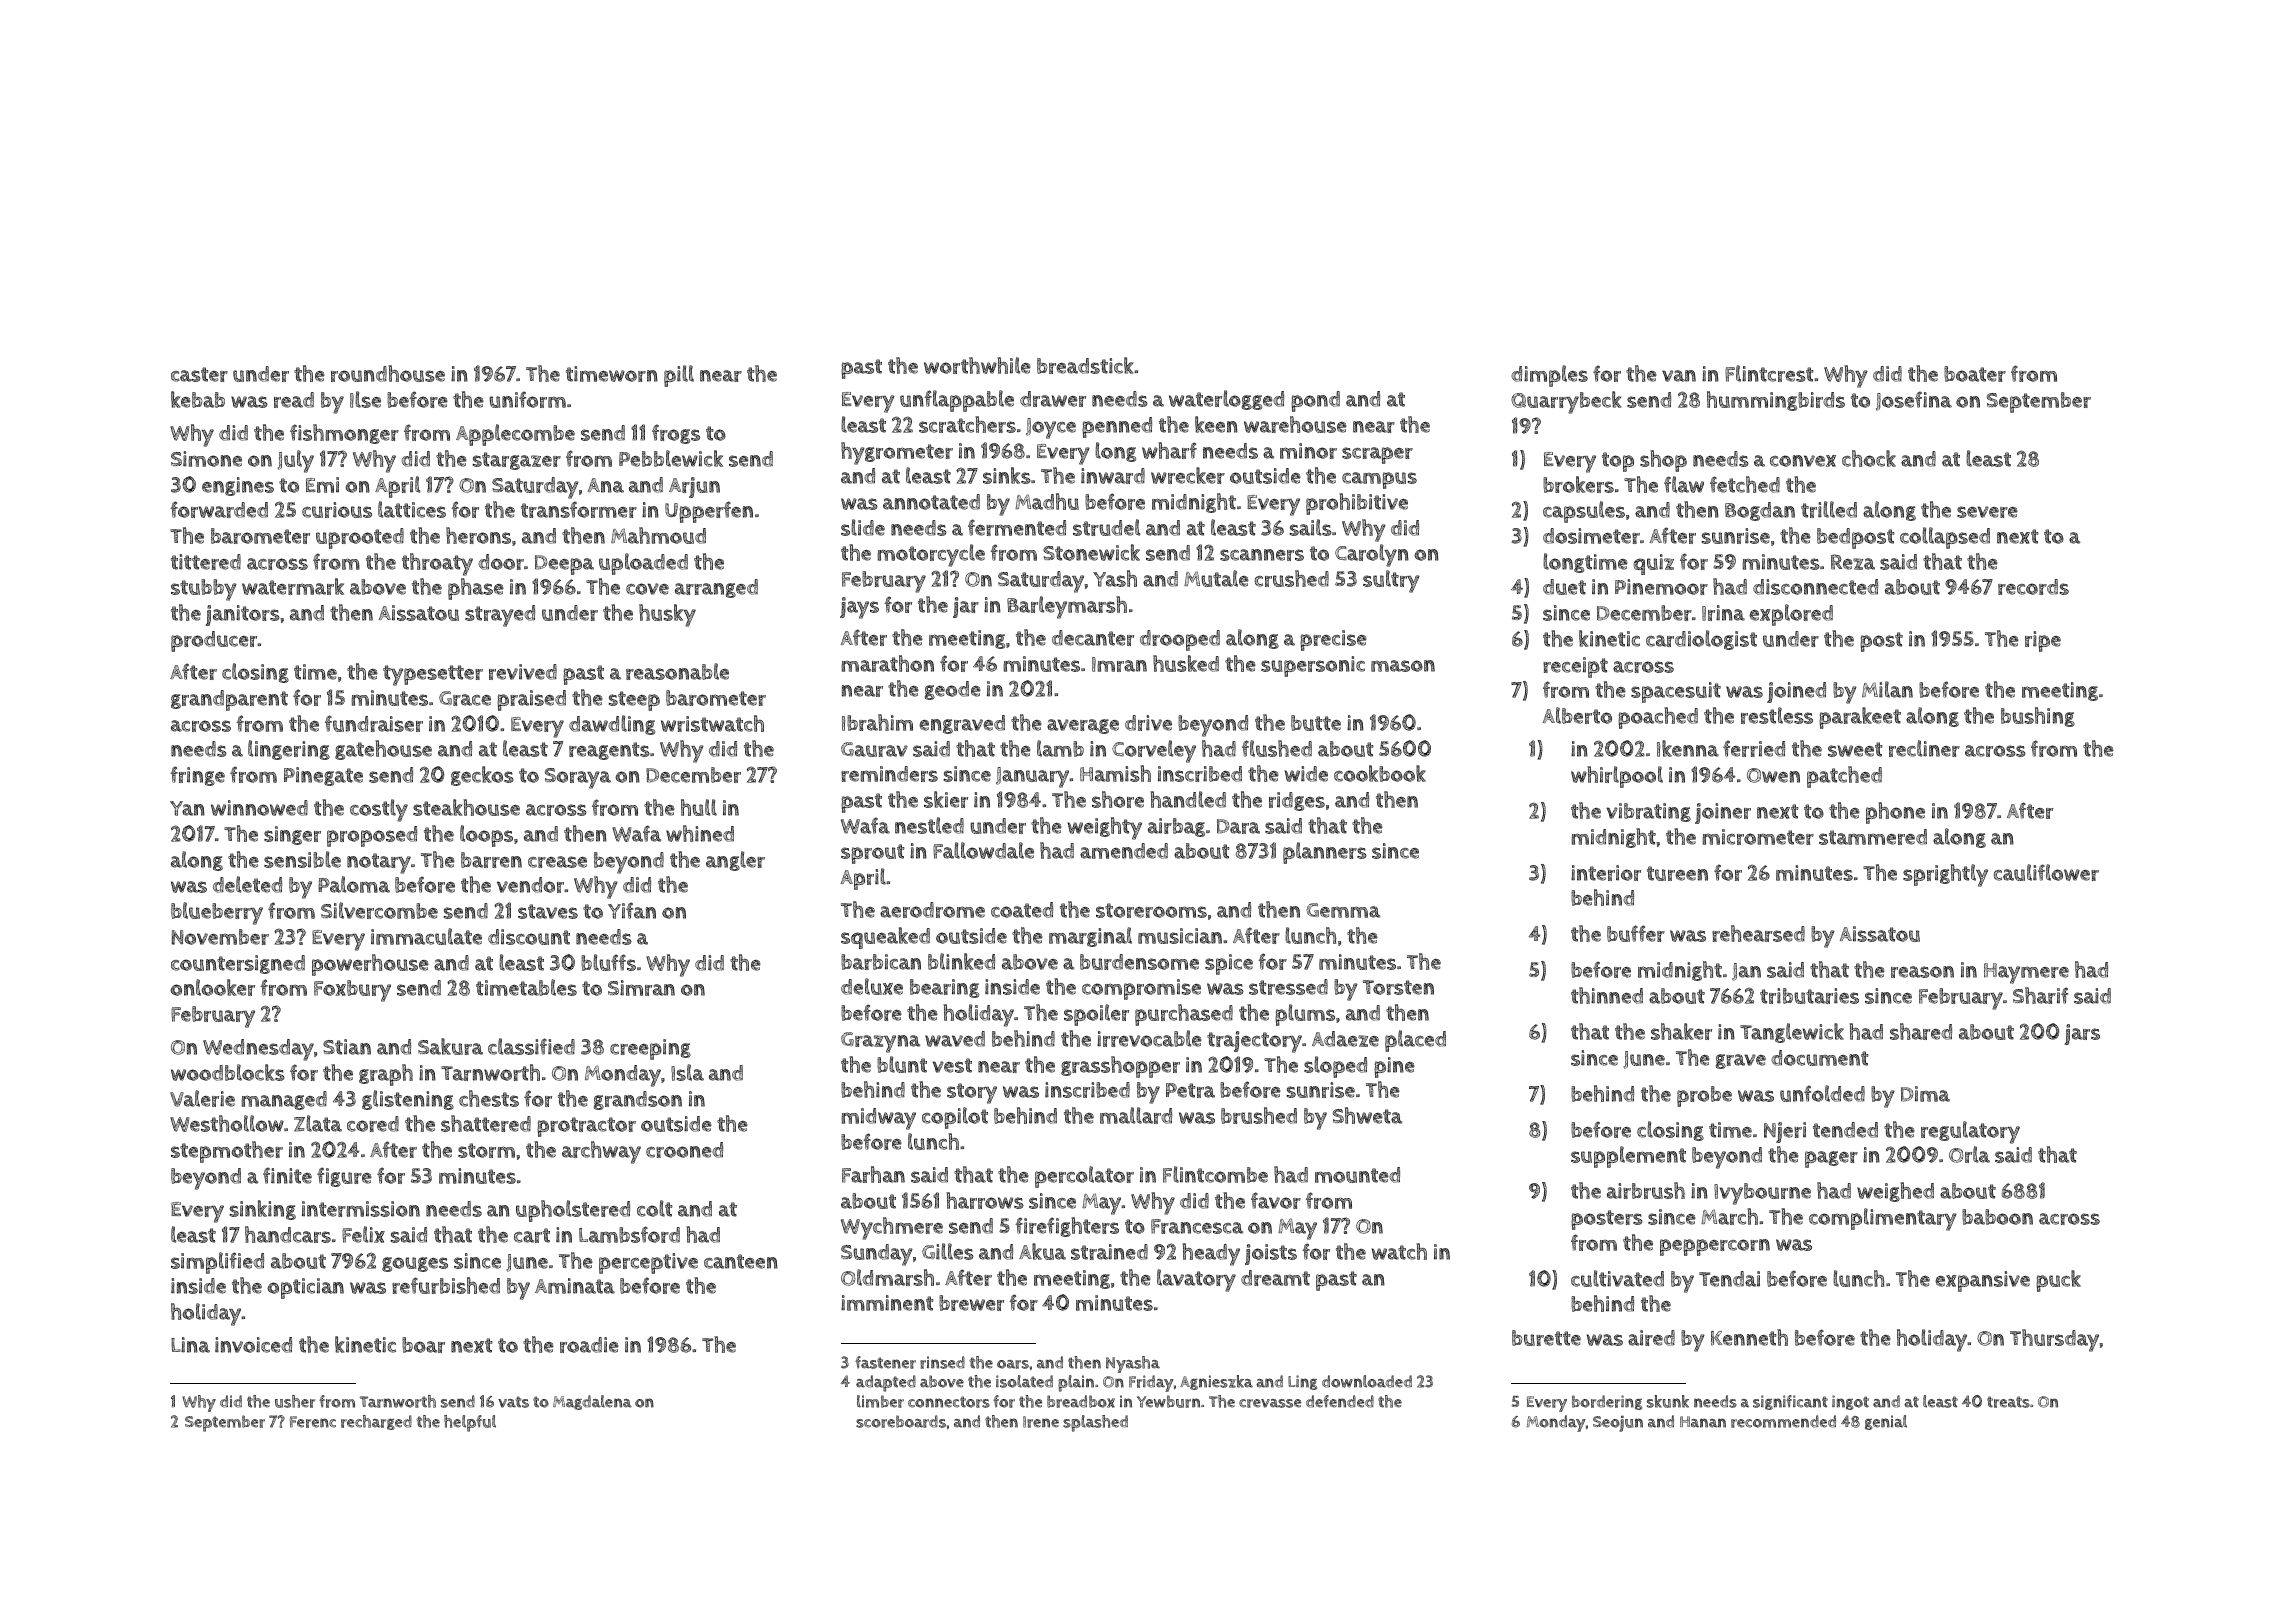  Describe the element at coordinates (1853, 562) in the document. I see `Reza` at that location.
